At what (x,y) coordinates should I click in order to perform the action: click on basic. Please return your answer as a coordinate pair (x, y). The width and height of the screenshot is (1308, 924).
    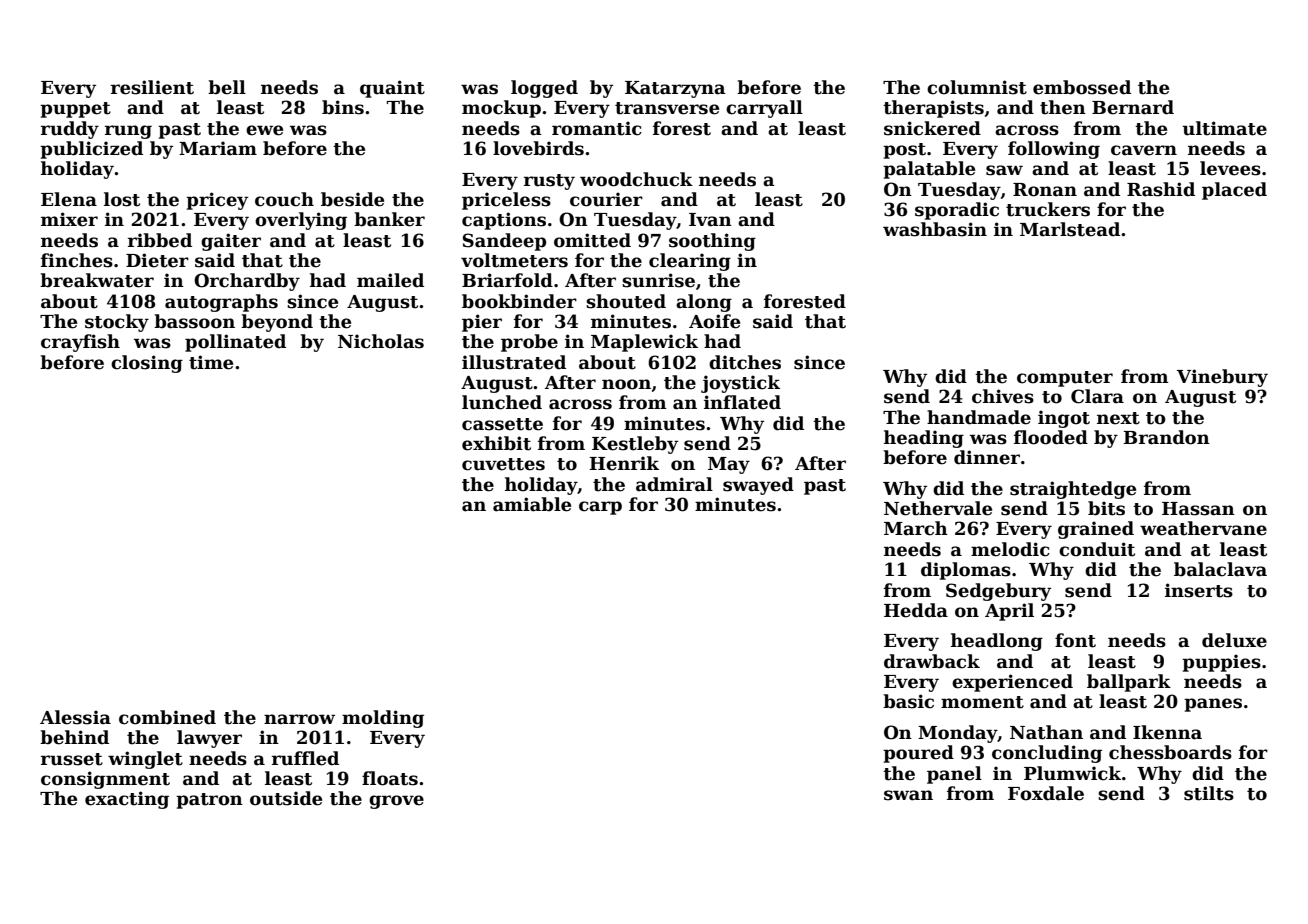
    Looking at the image, I should click on (908, 701).
